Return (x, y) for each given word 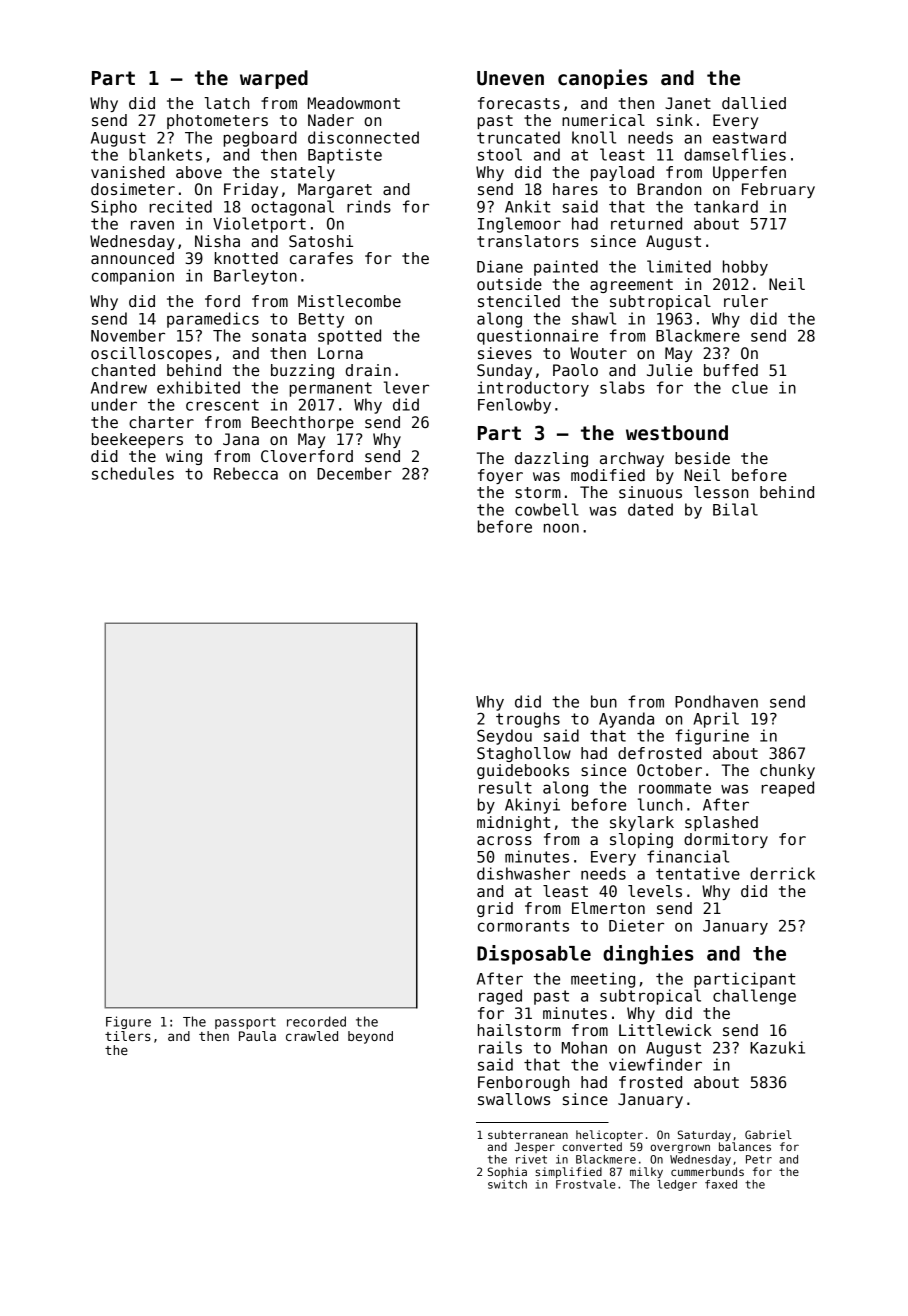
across (504, 840)
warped (274, 79)
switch (507, 1184)
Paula (257, 1036)
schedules (133, 473)
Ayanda (626, 720)
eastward (749, 137)
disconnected (363, 137)
